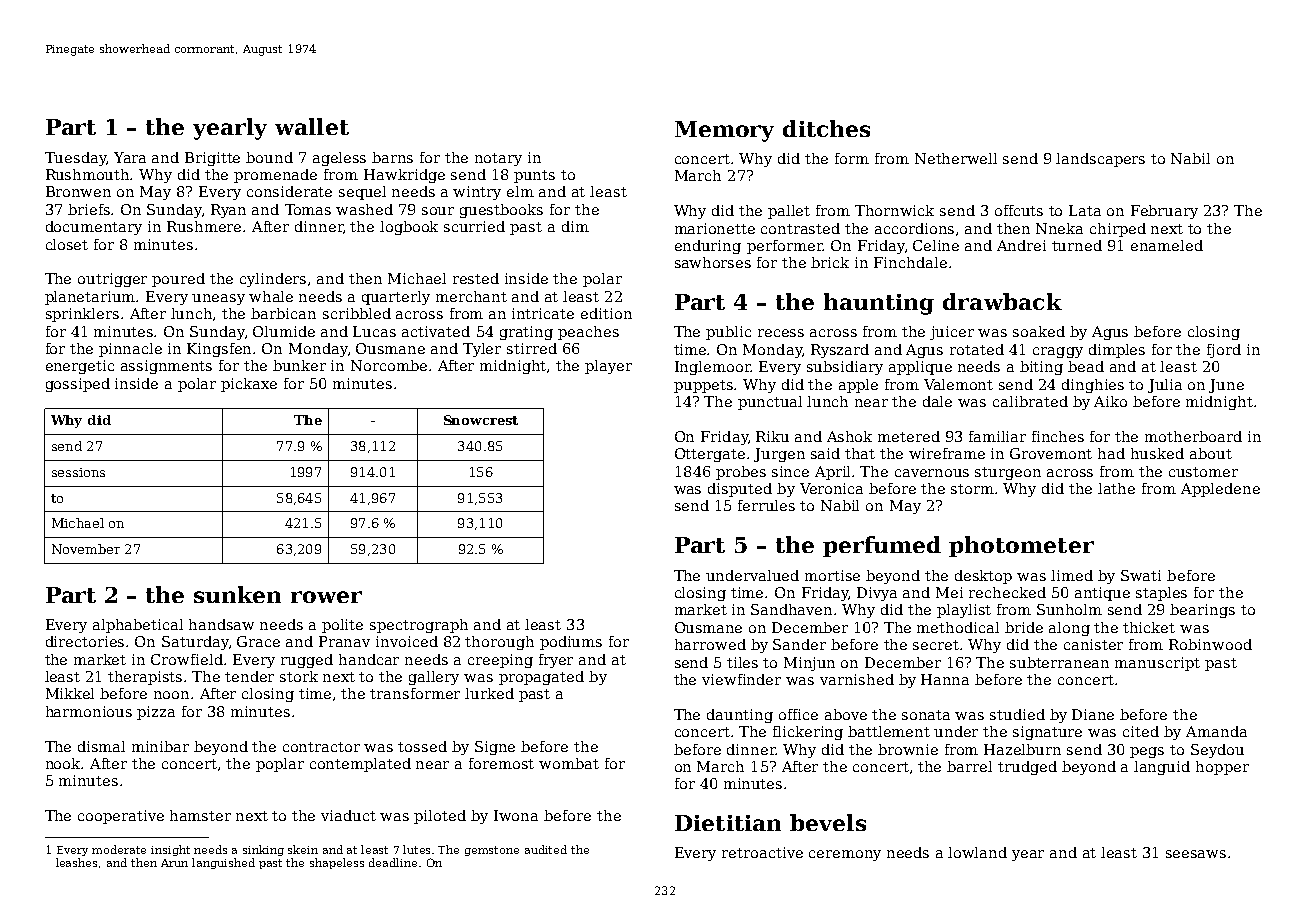 The height and width of the screenshot is (924, 1308). What do you see at coordinates (724, 131) in the screenshot?
I see `Memory` at bounding box center [724, 131].
